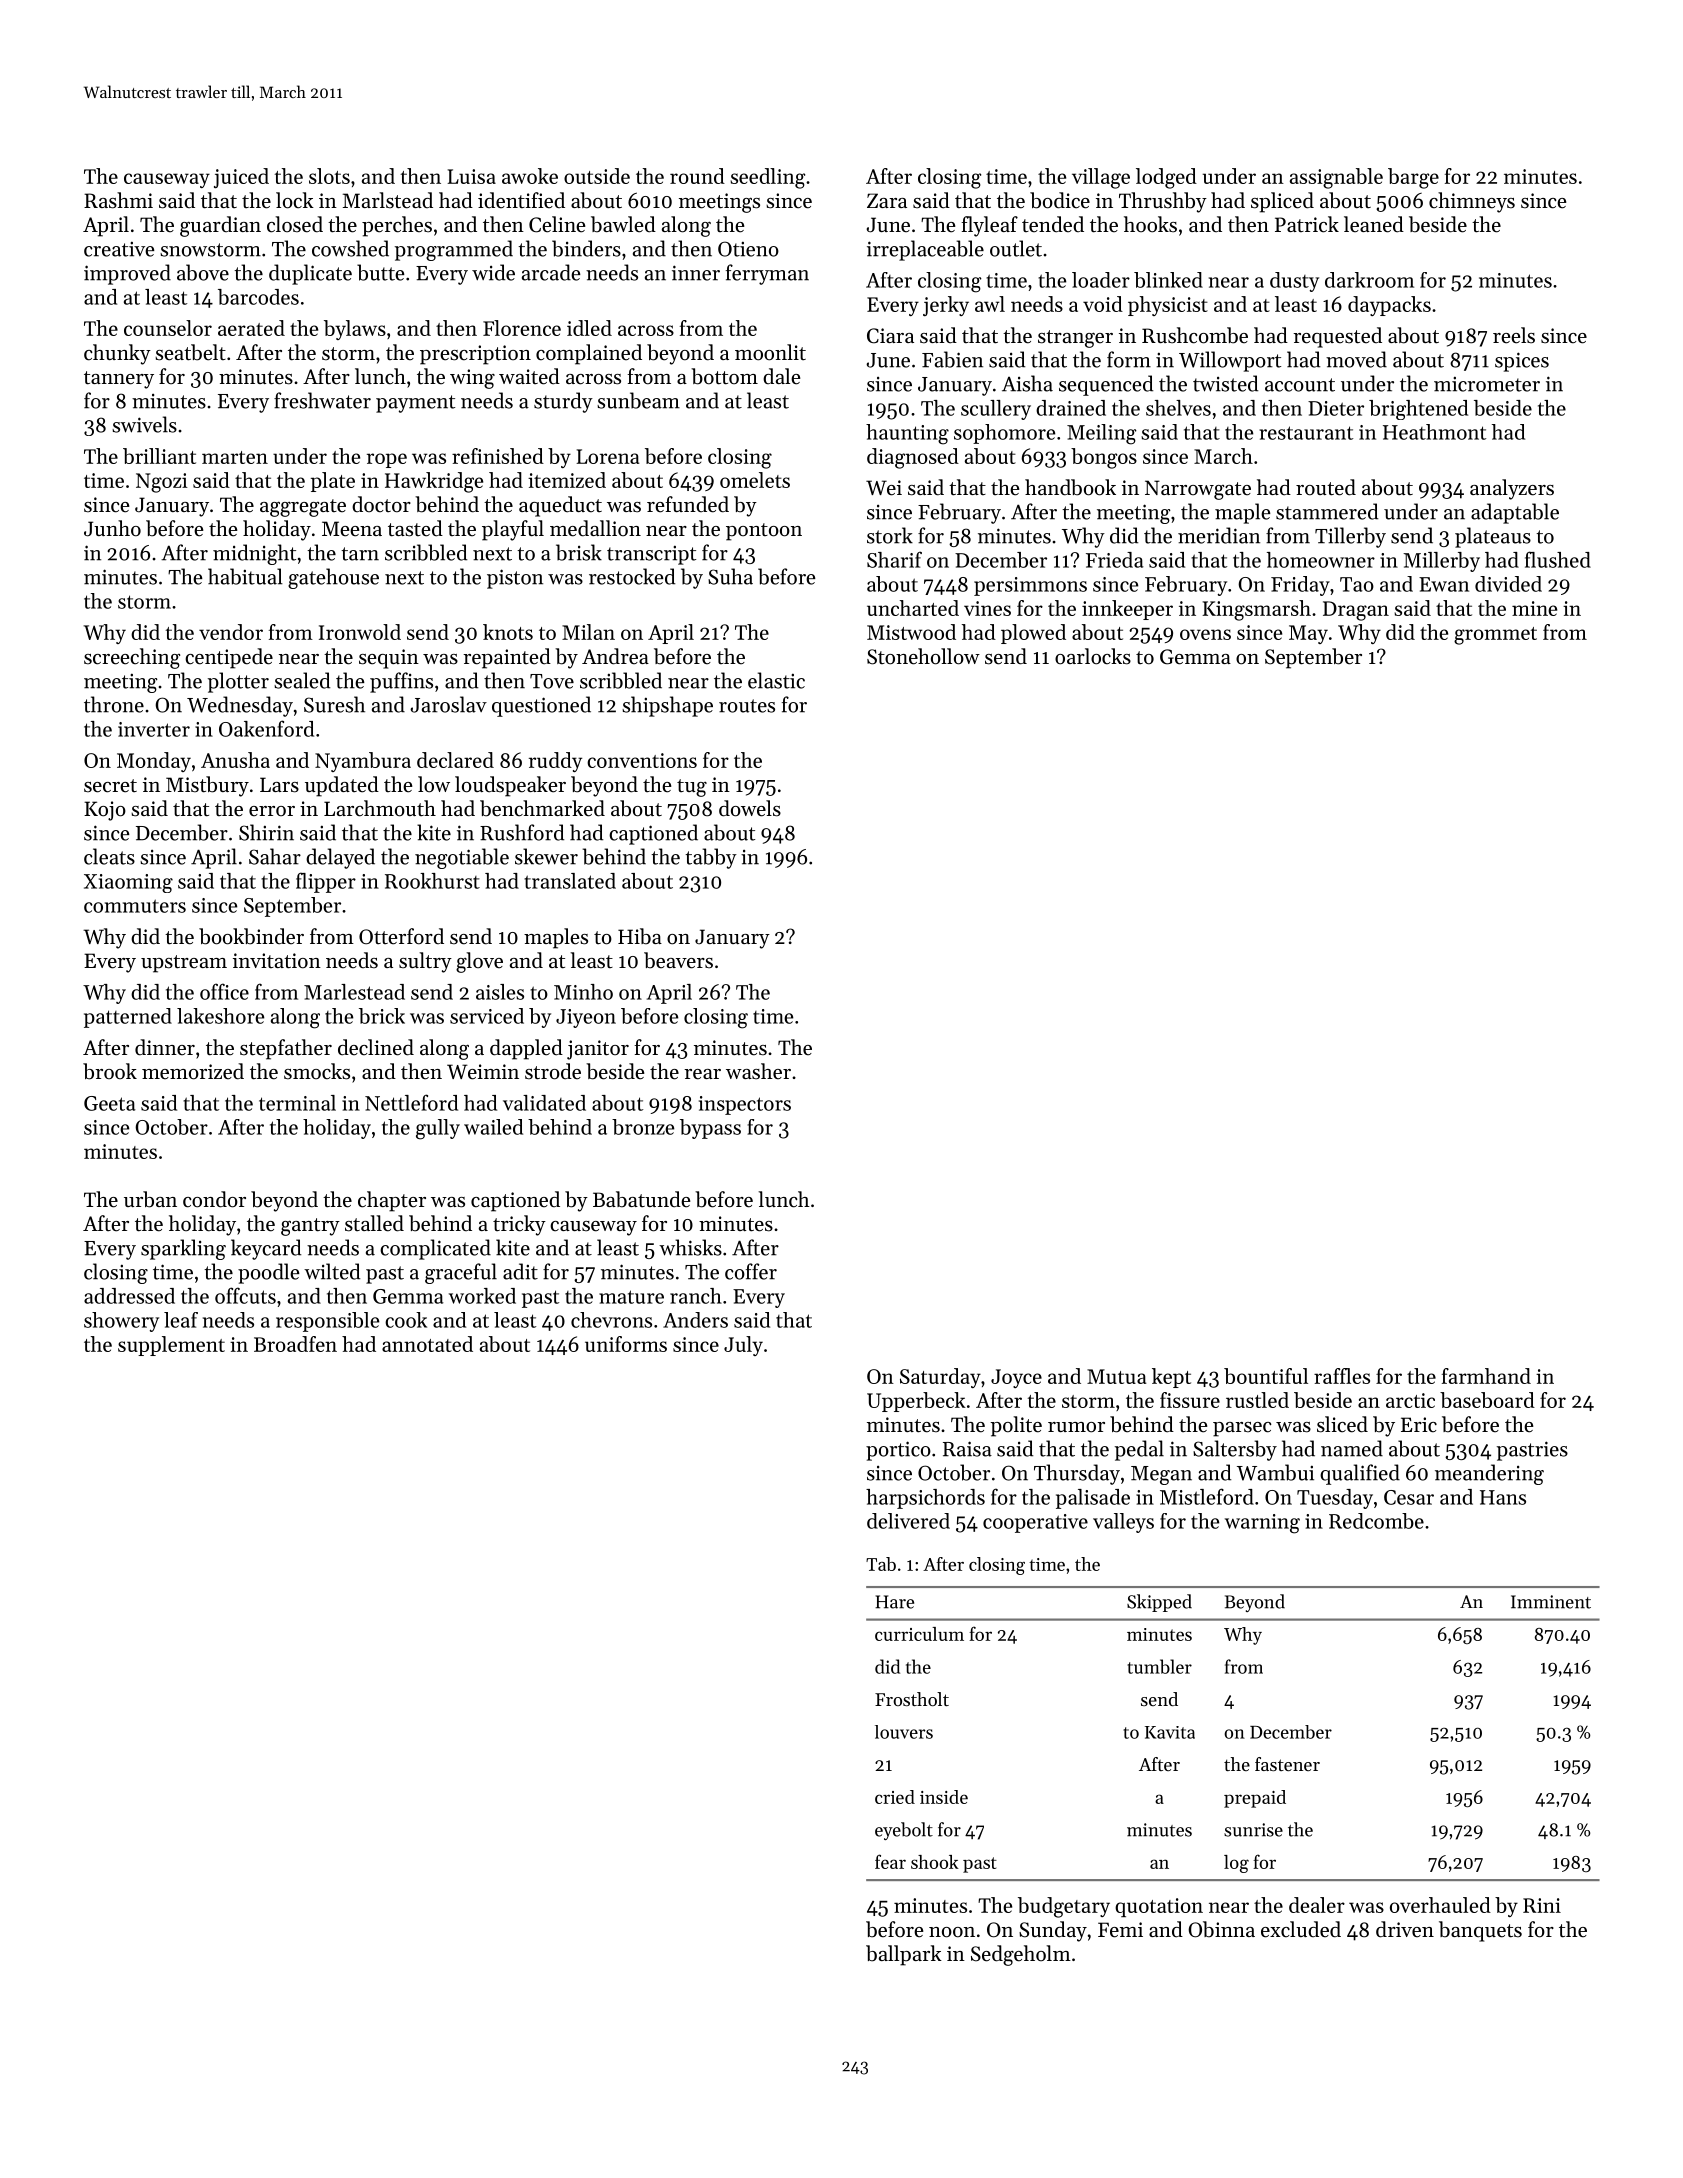 The height and width of the image is (2178, 1683). Describe the element at coordinates (380, 808) in the image. I see `Larchmouth` at that location.
